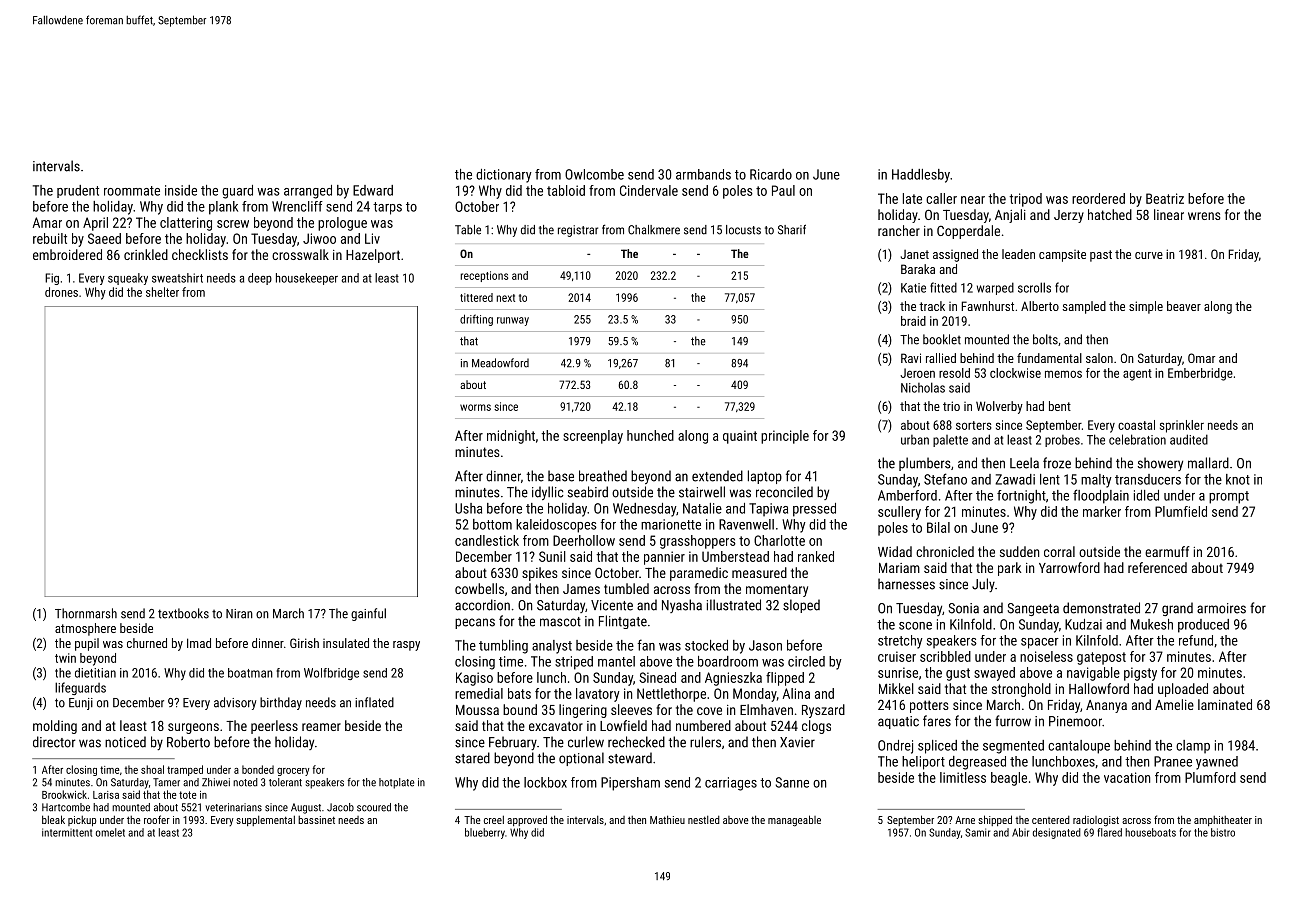 The width and height of the screenshot is (1308, 924). What do you see at coordinates (297, 206) in the screenshot?
I see `Wrencliff` at bounding box center [297, 206].
